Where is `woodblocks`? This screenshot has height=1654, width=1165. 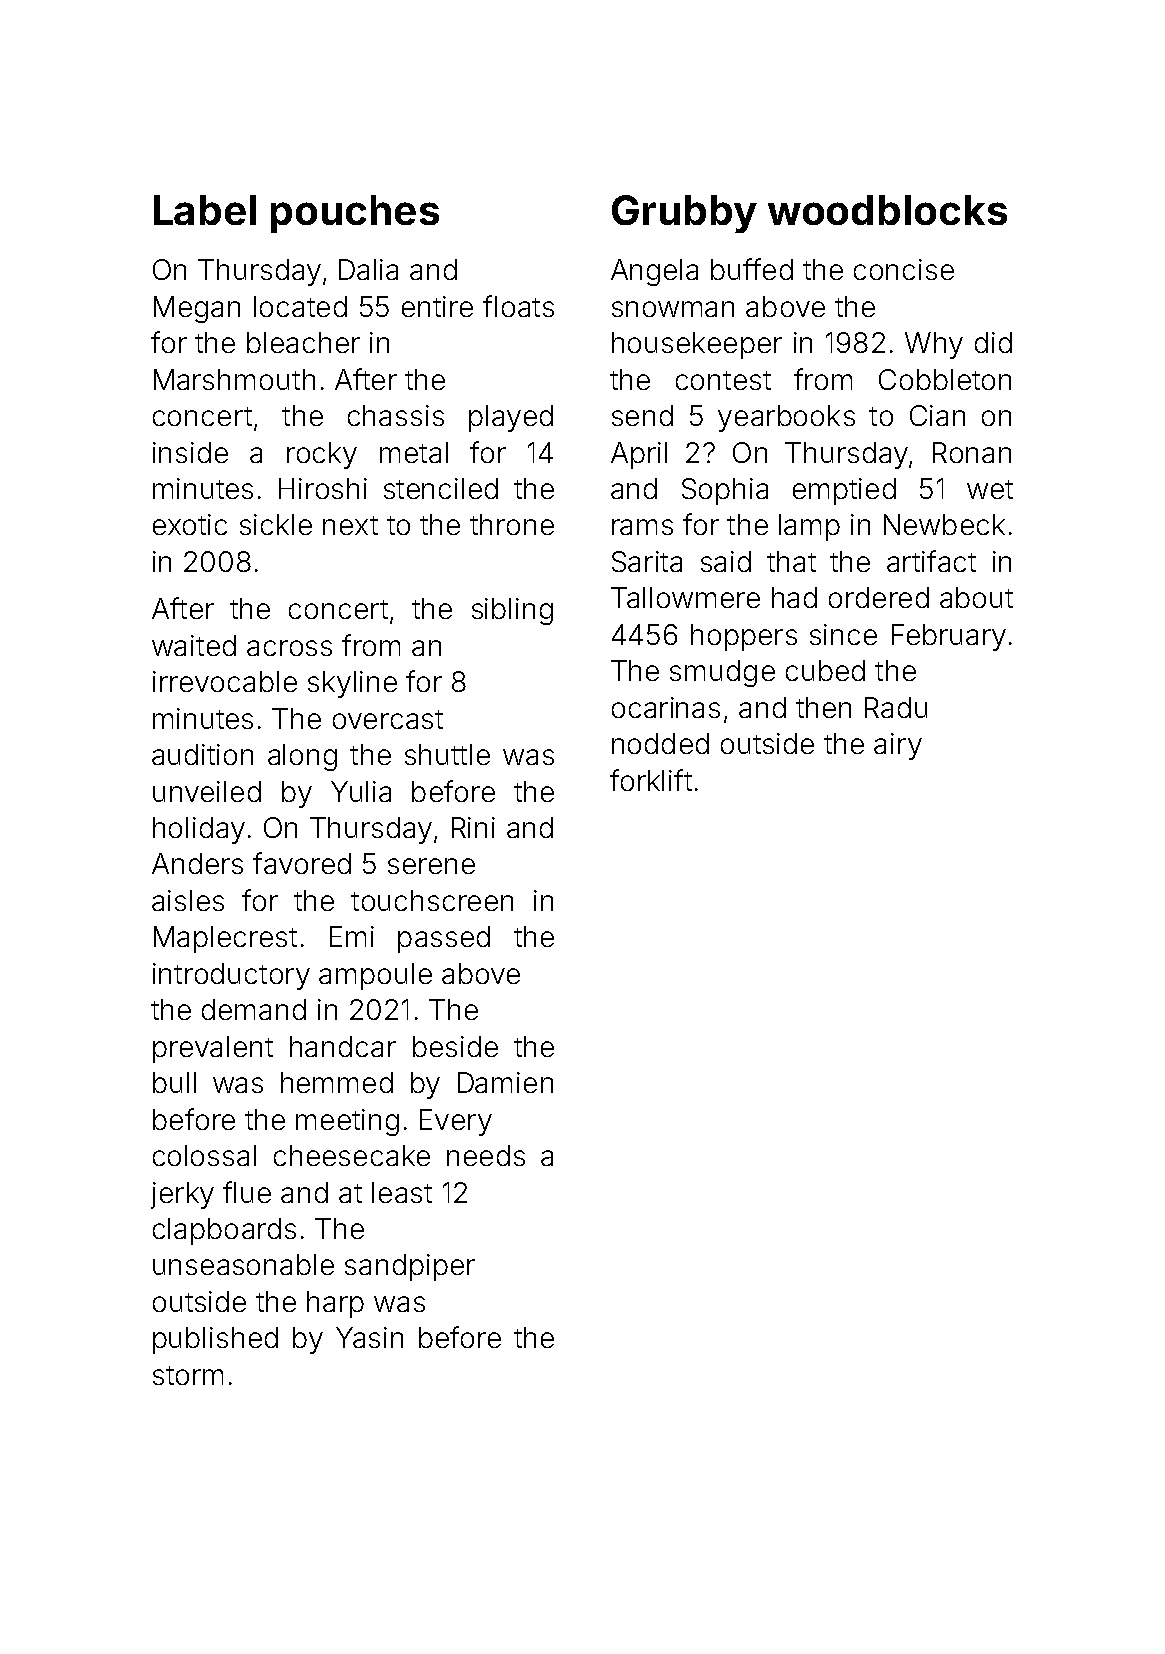 woodblocks is located at coordinates (887, 210).
